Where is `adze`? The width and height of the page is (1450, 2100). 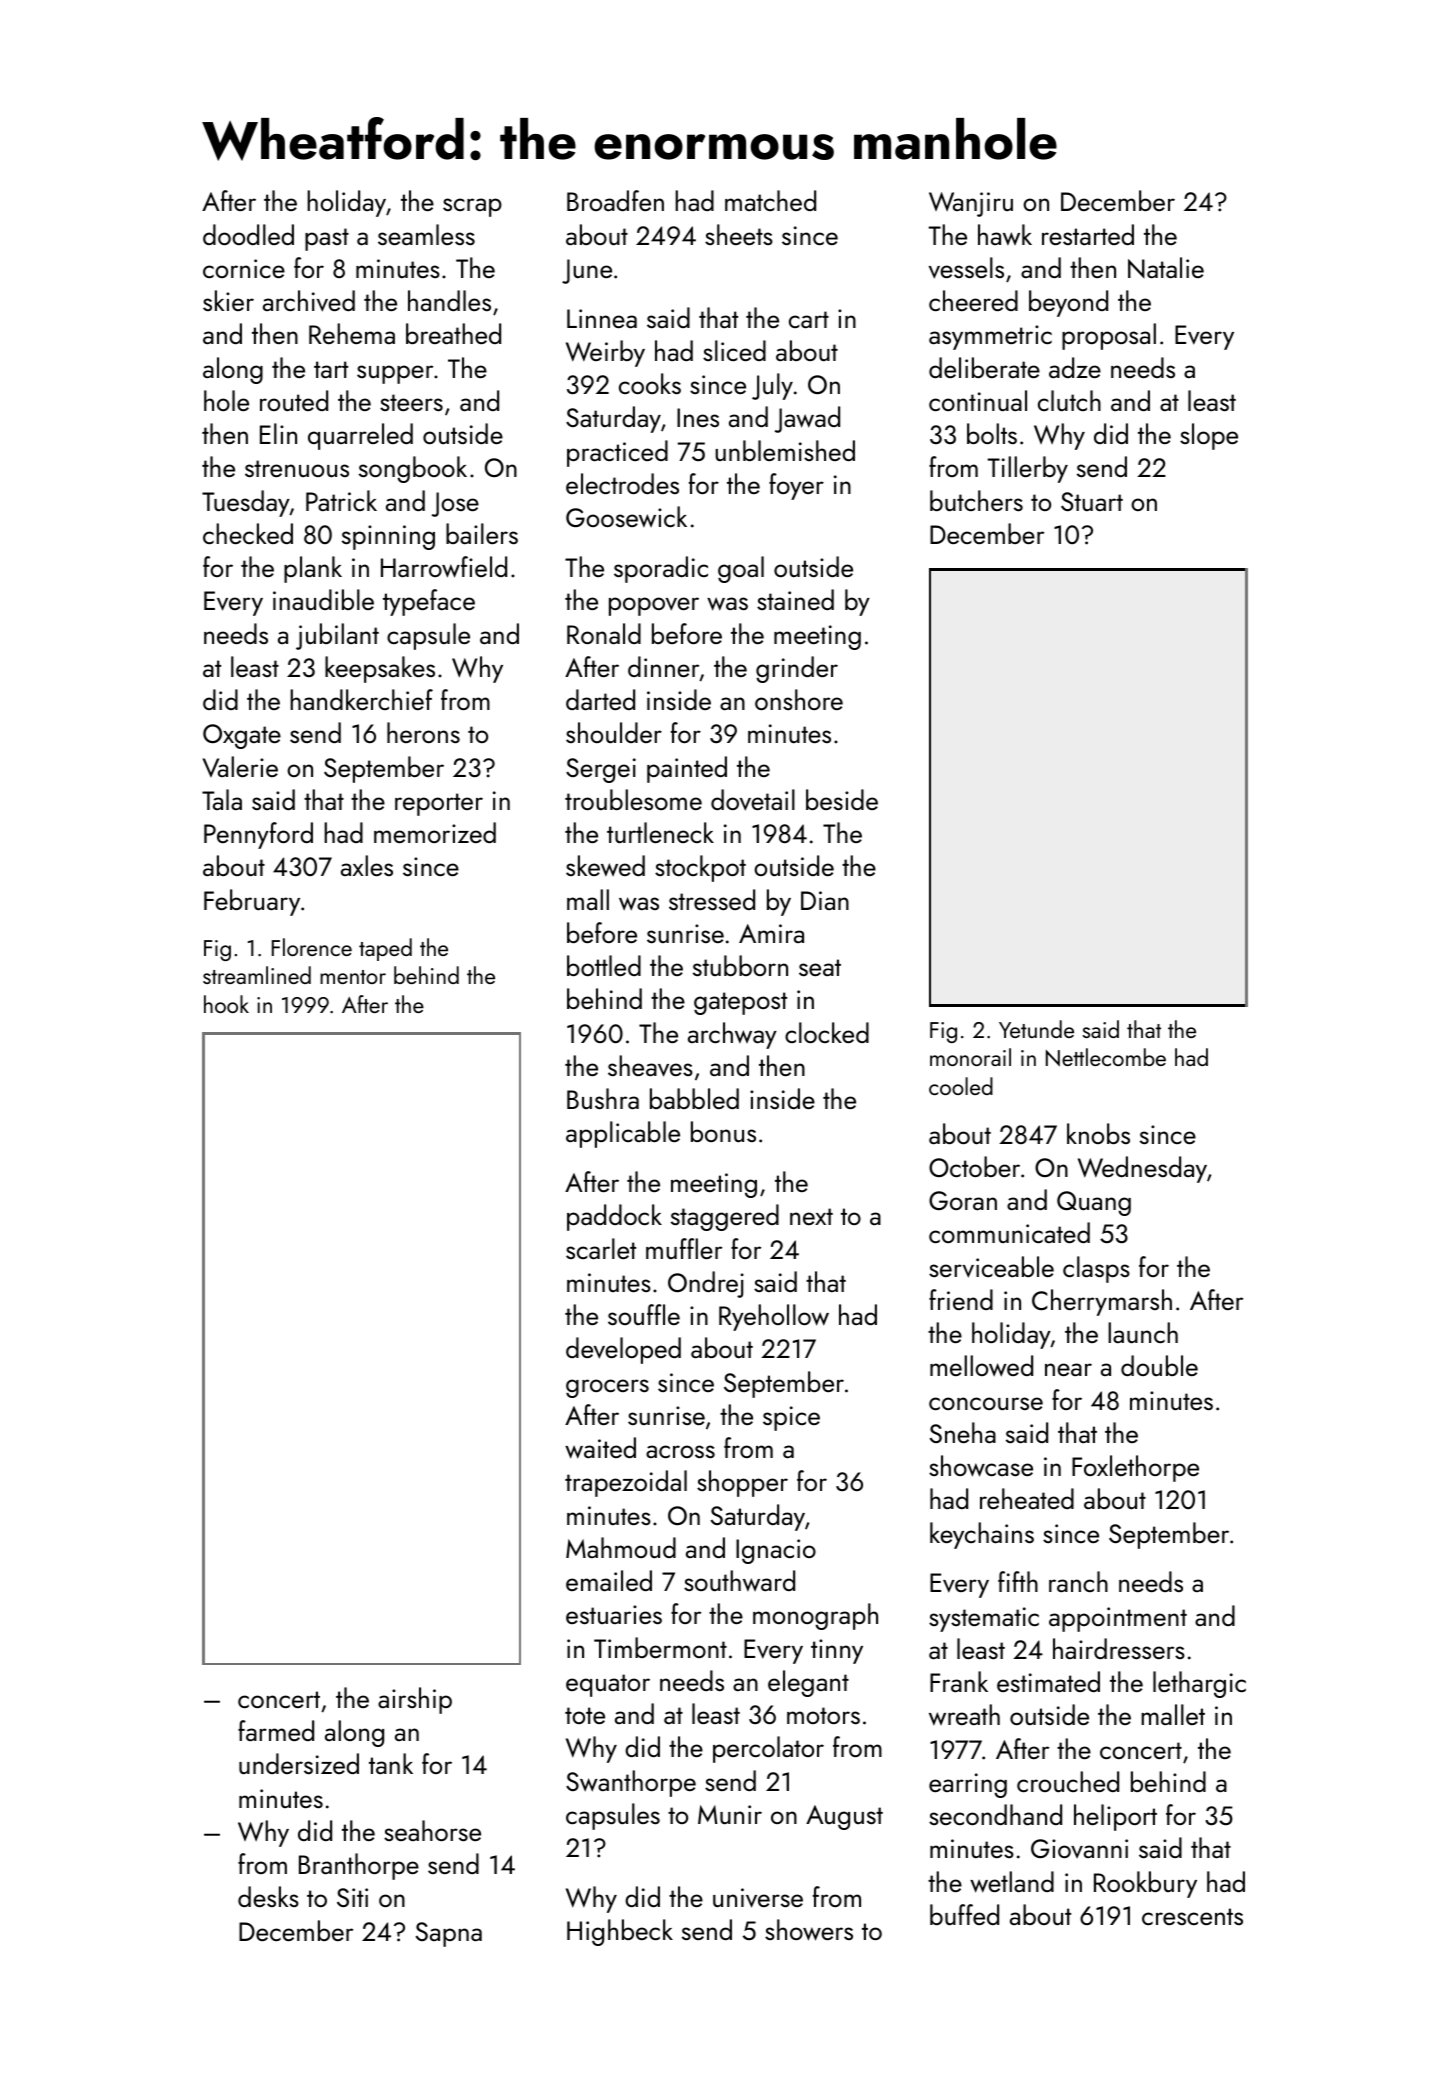
adze is located at coordinates (1075, 367).
